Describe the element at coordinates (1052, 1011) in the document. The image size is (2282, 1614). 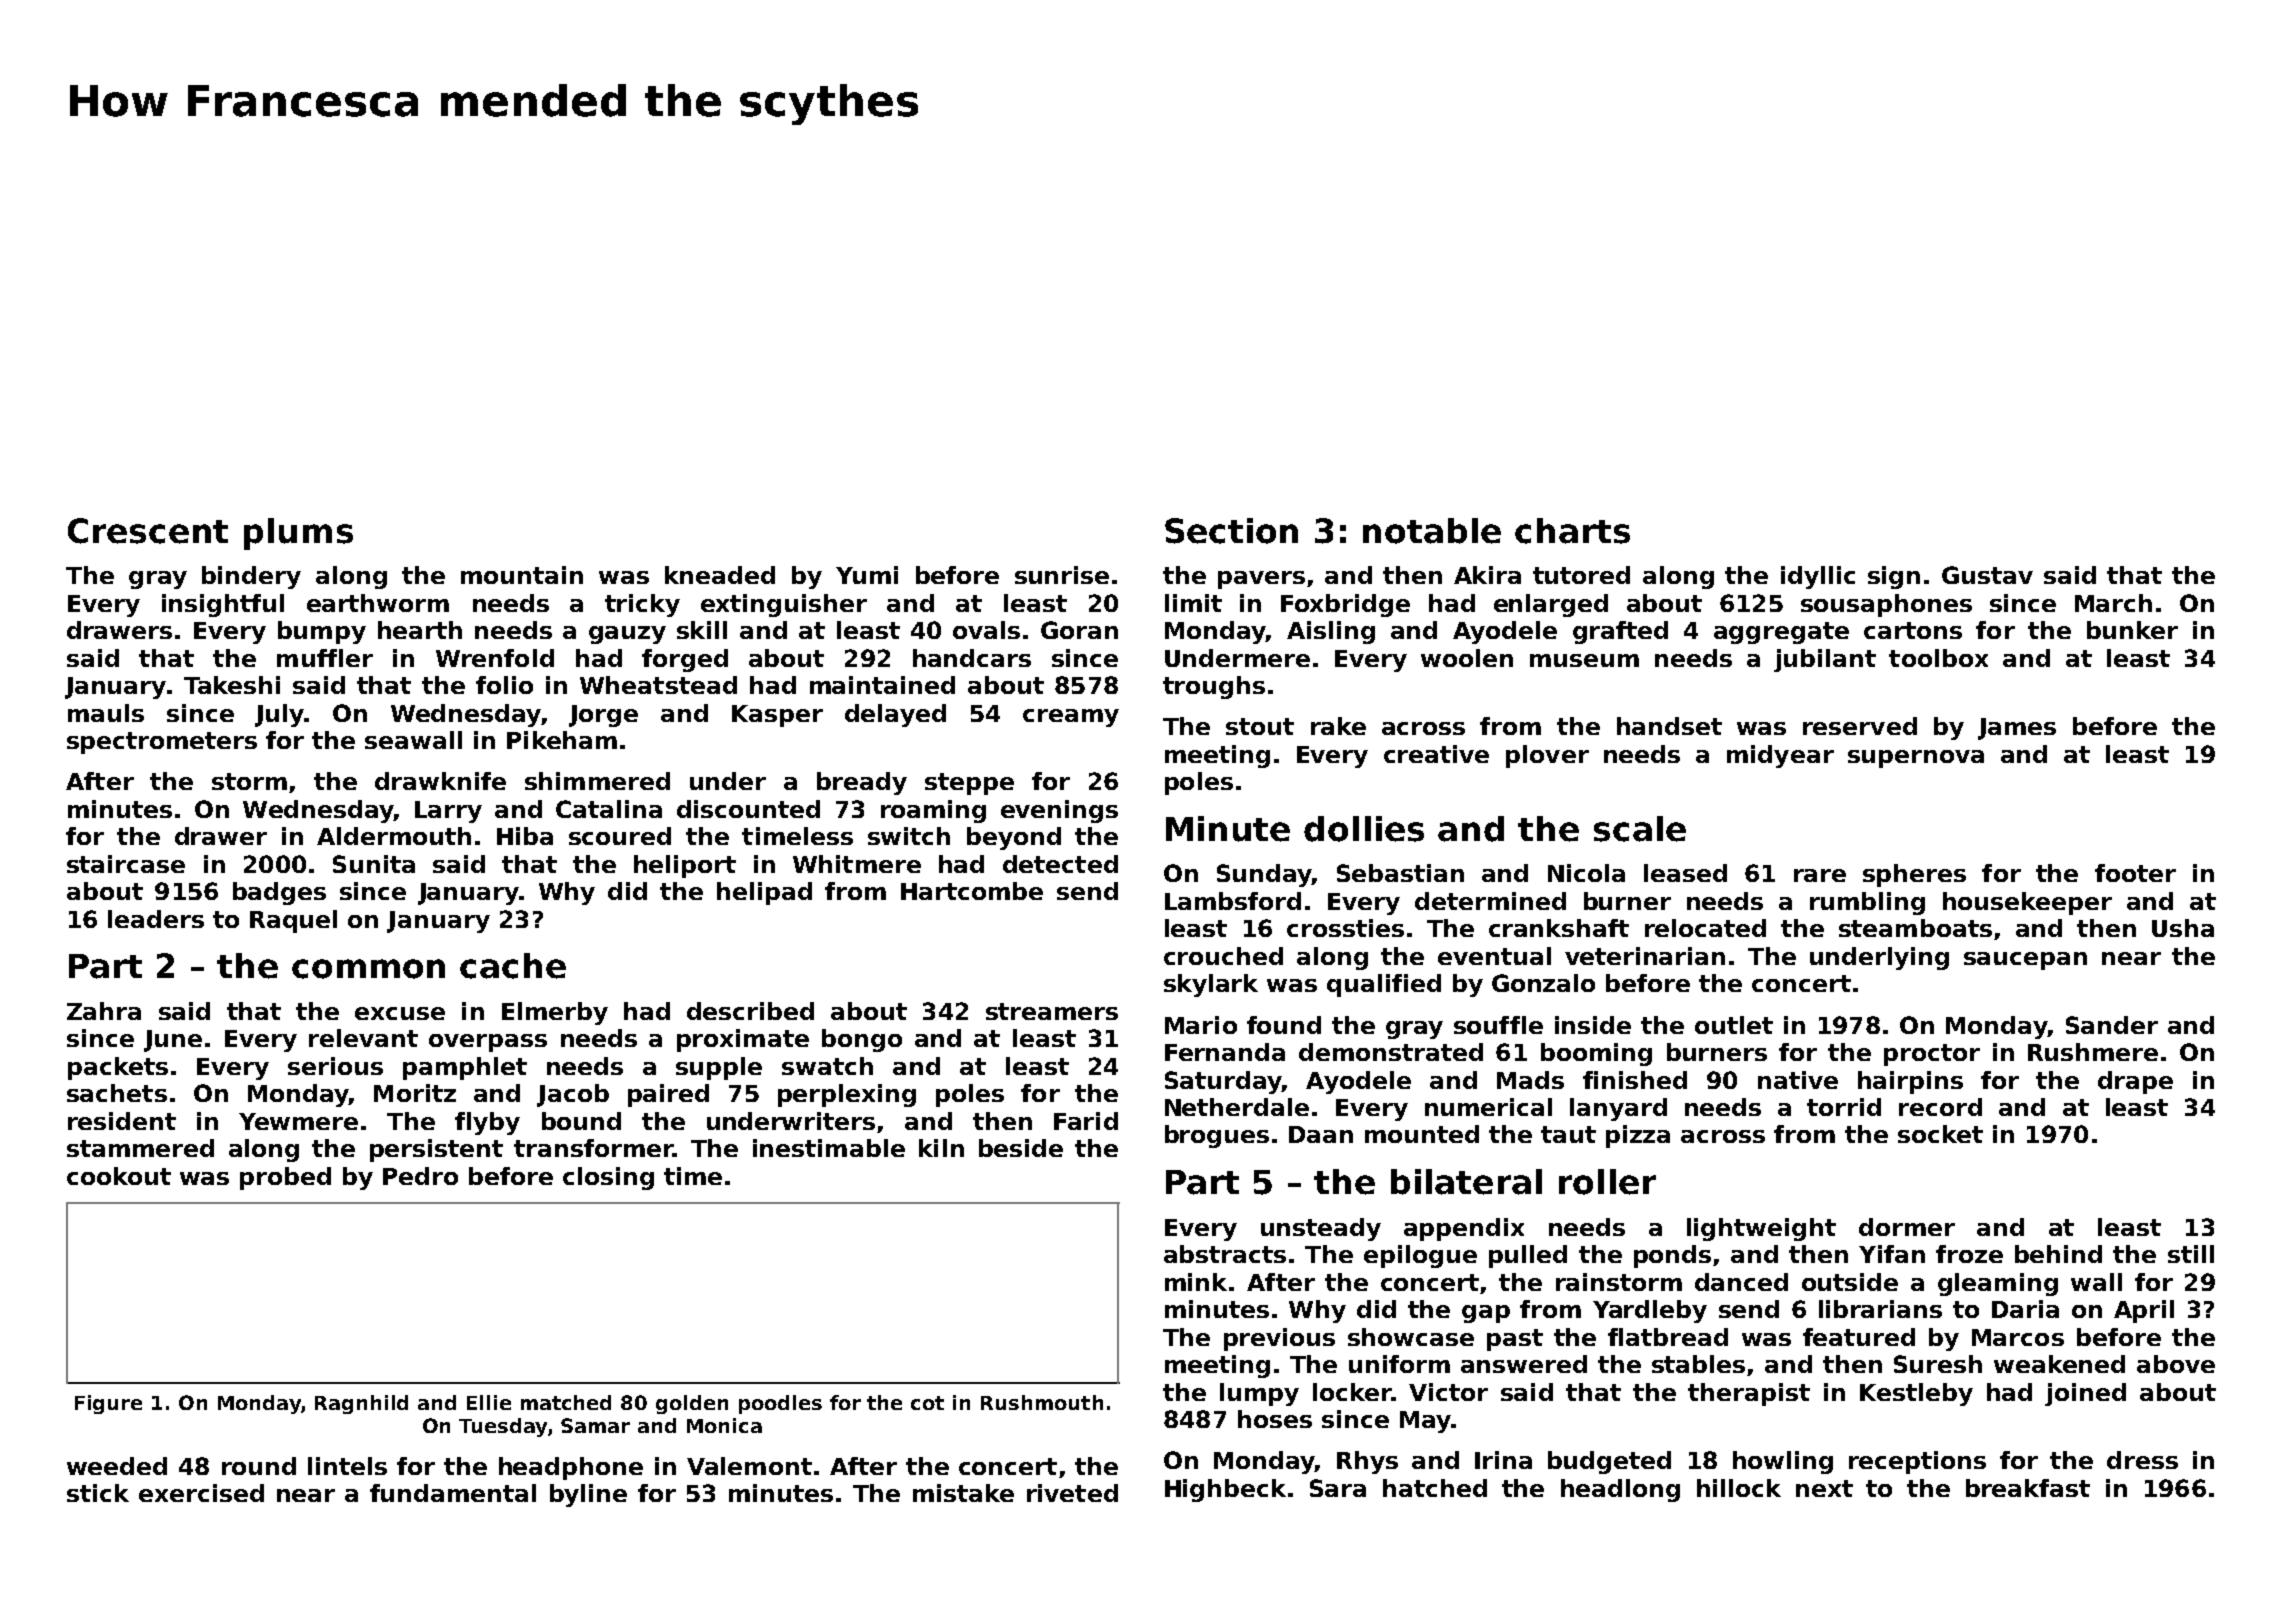
I see `streamers` at that location.
